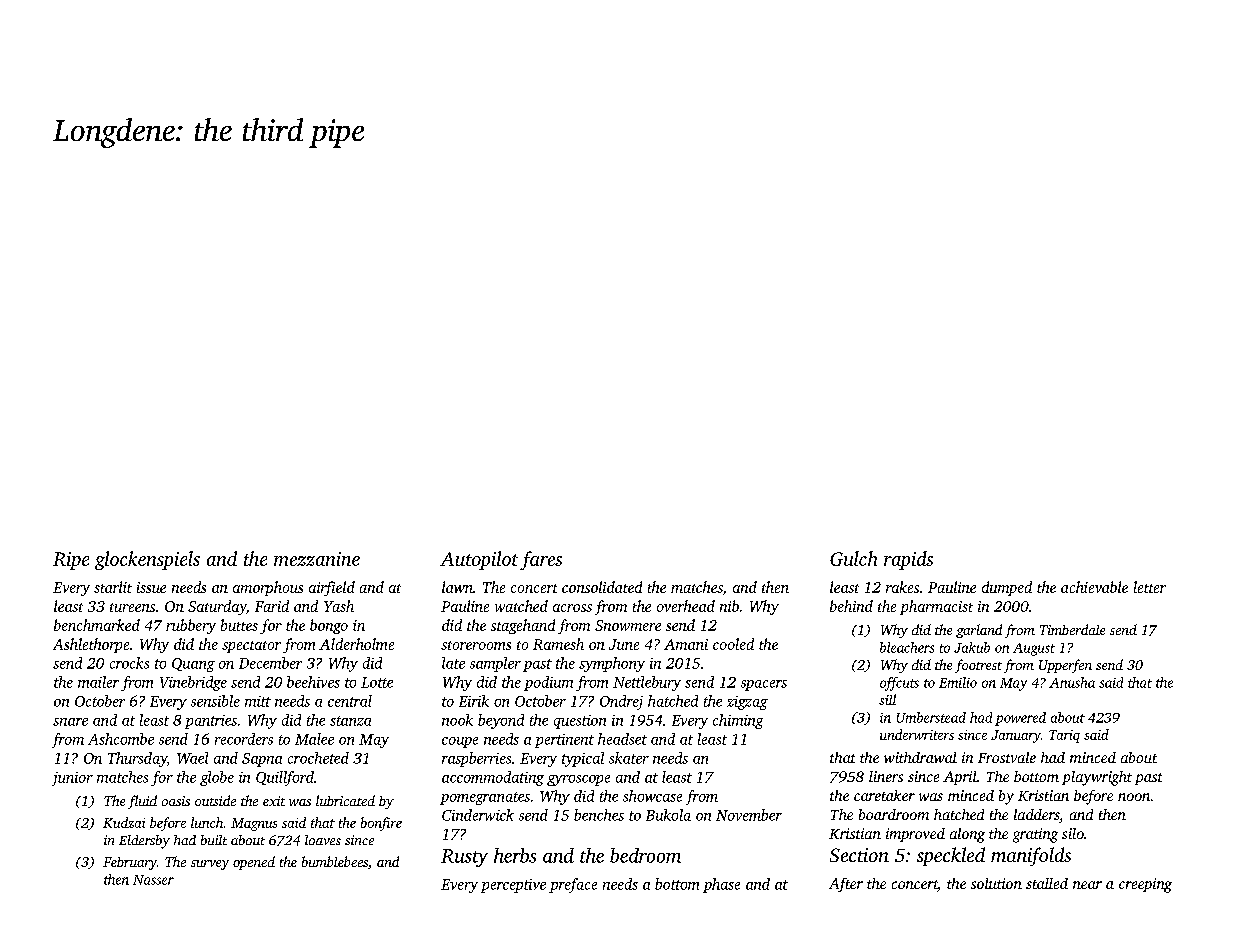 This screenshot has width=1233, height=952. What do you see at coordinates (98, 682) in the screenshot?
I see `mailer` at bounding box center [98, 682].
